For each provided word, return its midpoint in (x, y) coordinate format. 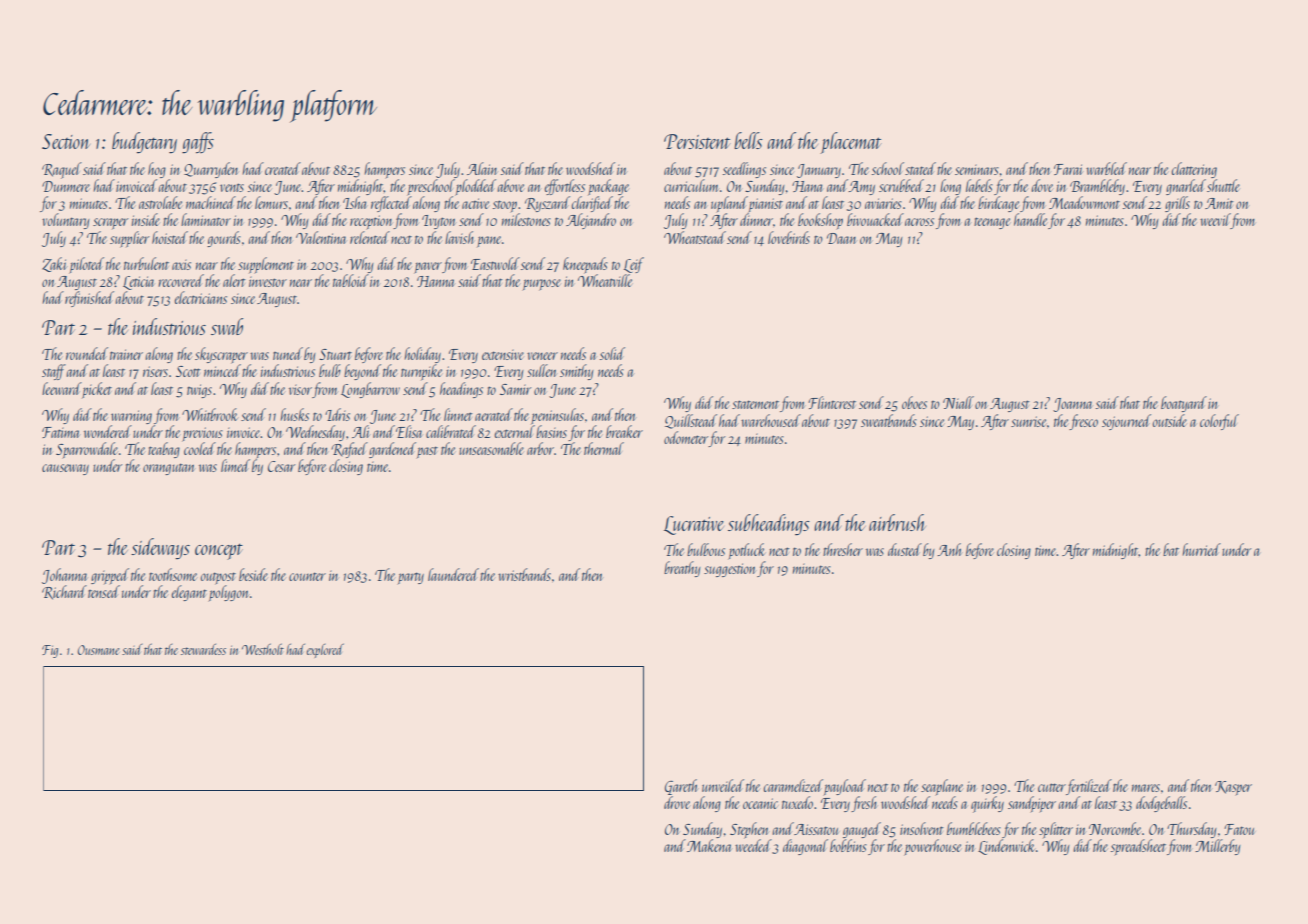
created (283, 168)
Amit (1219, 203)
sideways (160, 548)
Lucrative (694, 525)
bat (1171, 549)
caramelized (793, 785)
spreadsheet (1138, 847)
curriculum (691, 185)
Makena (709, 845)
